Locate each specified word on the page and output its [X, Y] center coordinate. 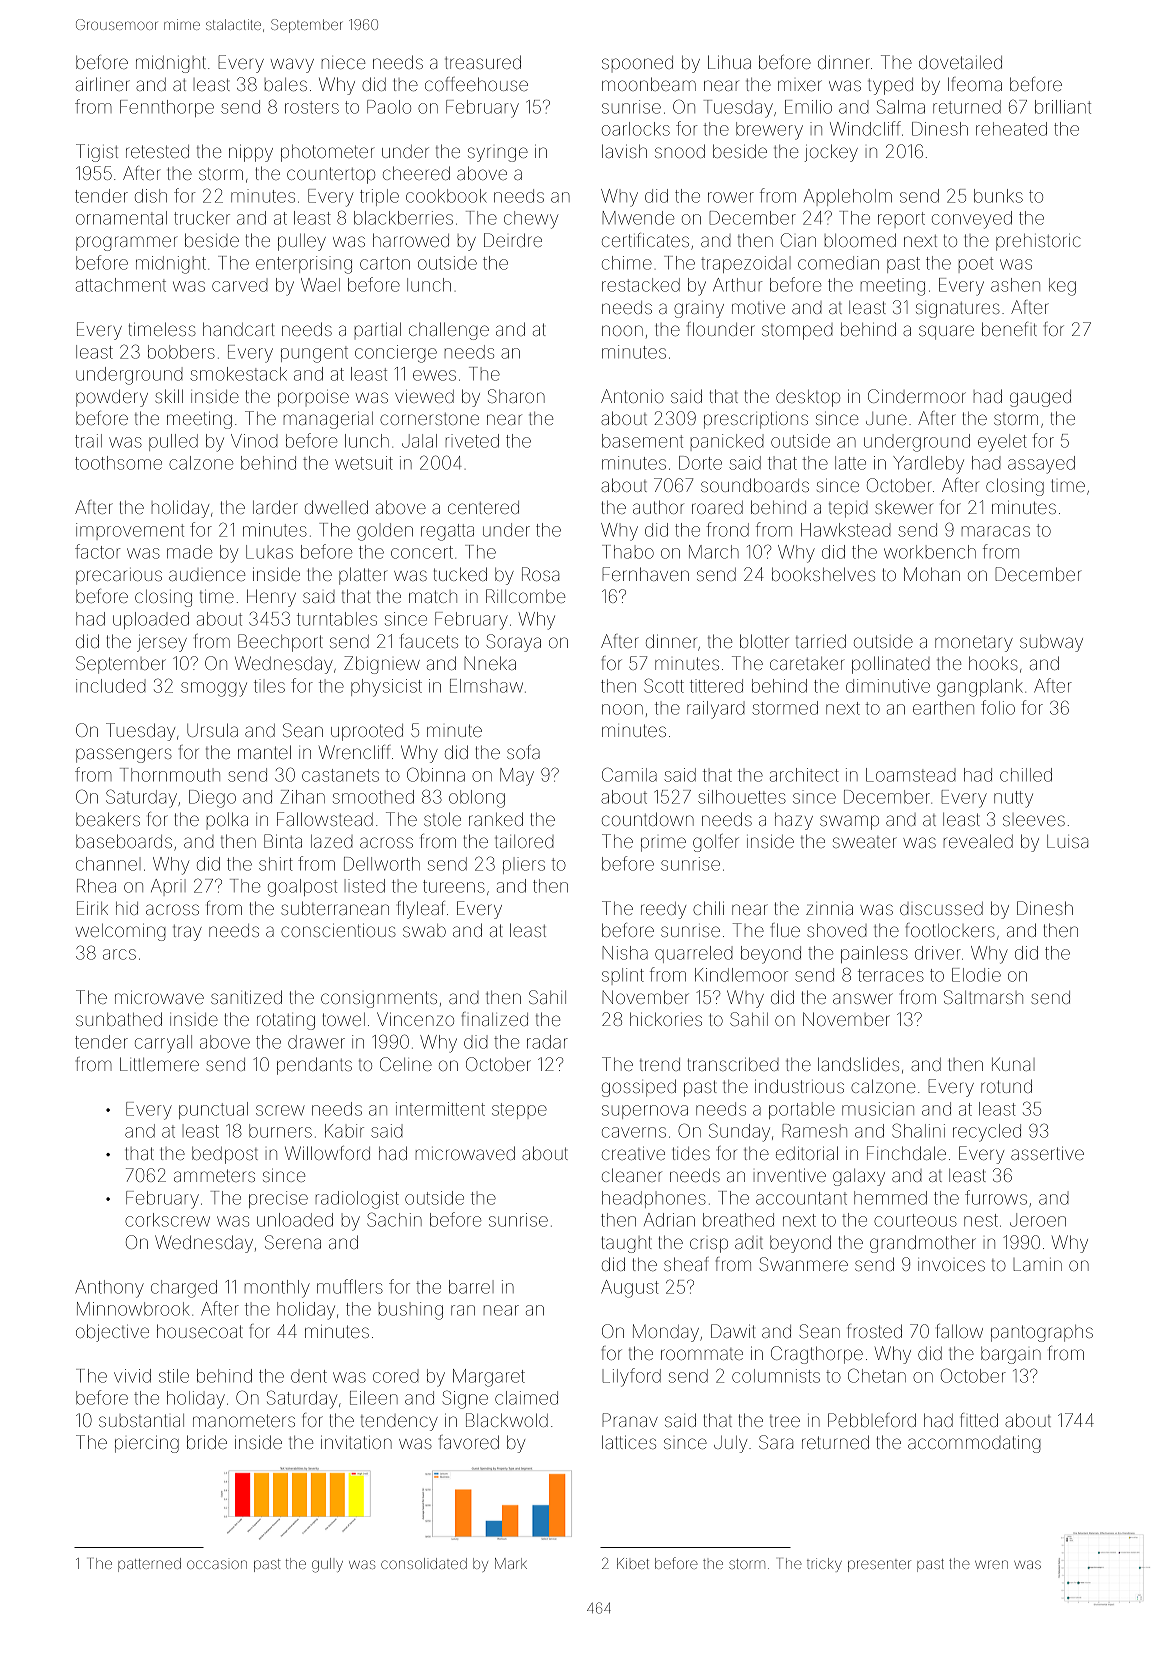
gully [327, 1565]
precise [278, 1199]
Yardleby [928, 465]
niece [343, 63]
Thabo [628, 552]
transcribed [733, 1064]
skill [169, 396]
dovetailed [960, 62]
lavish [624, 151]
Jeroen [1038, 1220]
